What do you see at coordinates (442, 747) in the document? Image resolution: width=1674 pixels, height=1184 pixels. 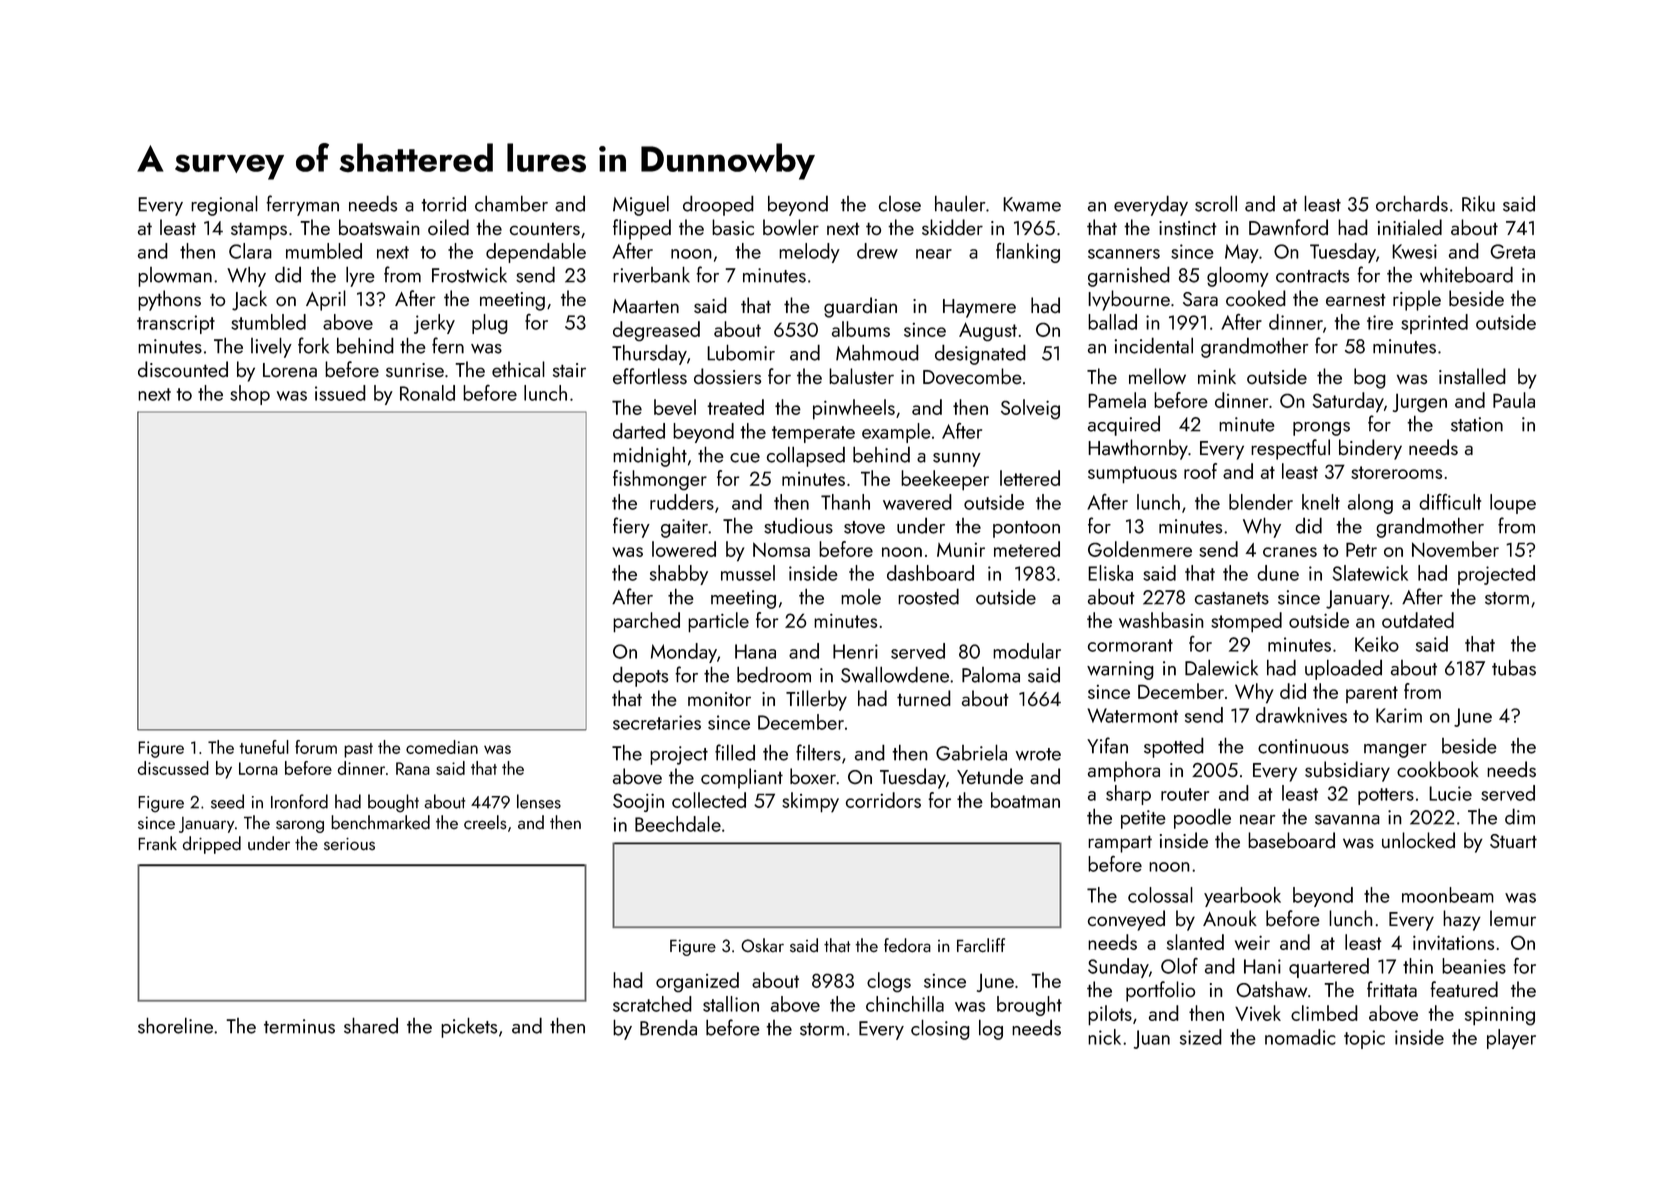 I see `comedian` at bounding box center [442, 747].
